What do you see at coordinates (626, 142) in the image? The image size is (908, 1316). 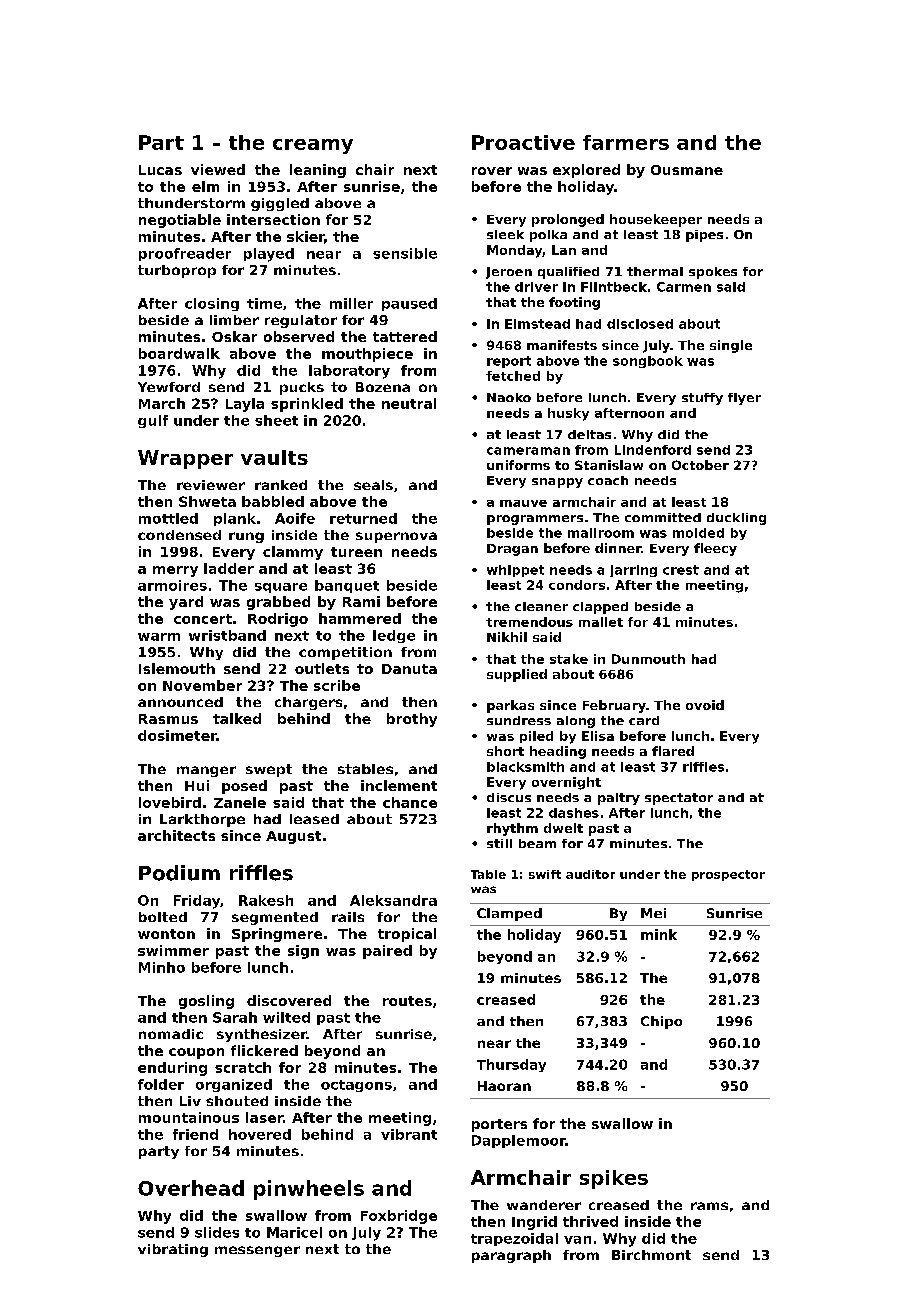 I see `farmers` at bounding box center [626, 142].
